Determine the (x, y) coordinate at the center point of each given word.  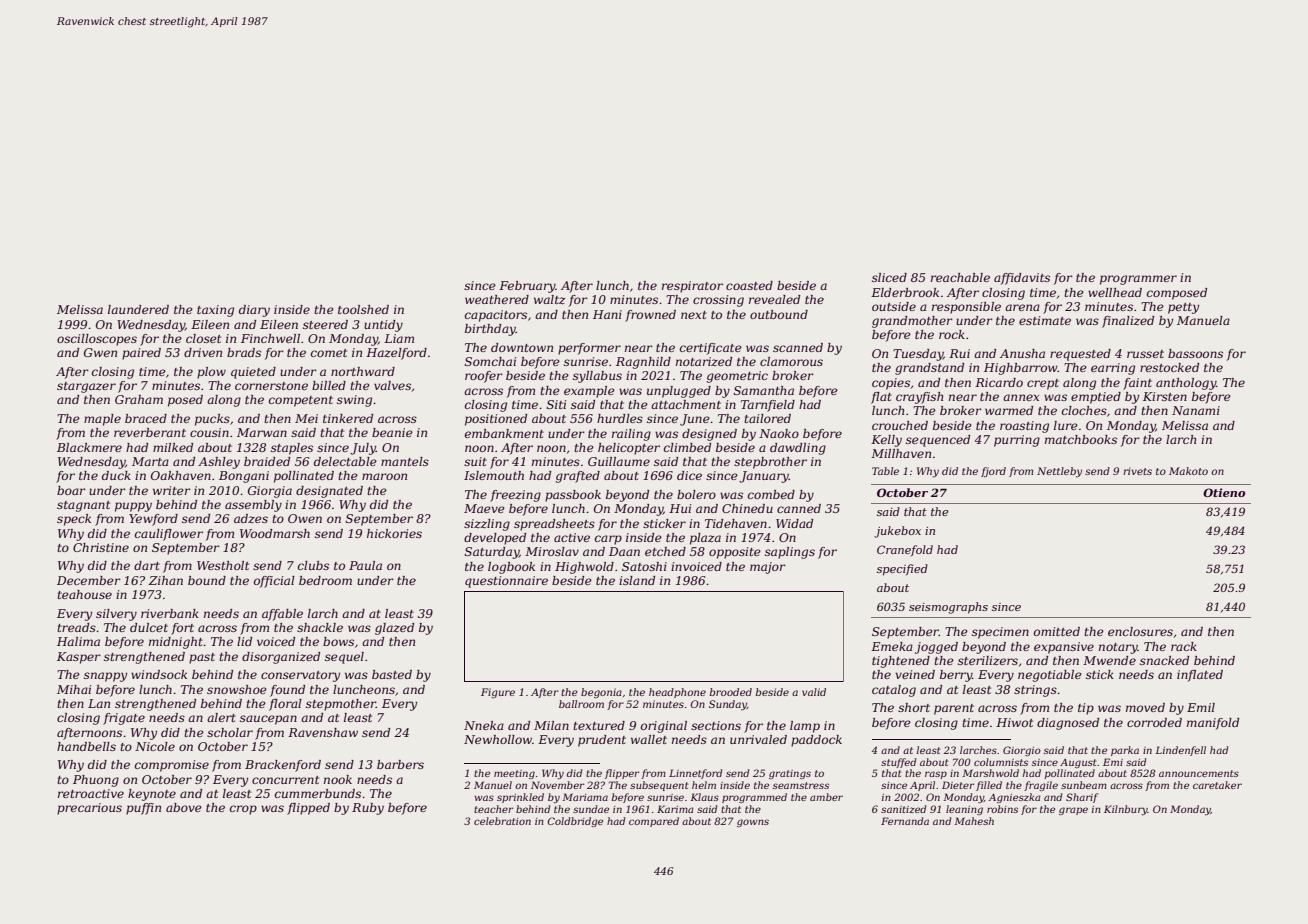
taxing (215, 311)
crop (243, 810)
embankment (504, 433)
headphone (677, 693)
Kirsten (1165, 396)
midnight (176, 643)
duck (116, 475)
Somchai (490, 361)
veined (915, 674)
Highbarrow (1021, 369)
